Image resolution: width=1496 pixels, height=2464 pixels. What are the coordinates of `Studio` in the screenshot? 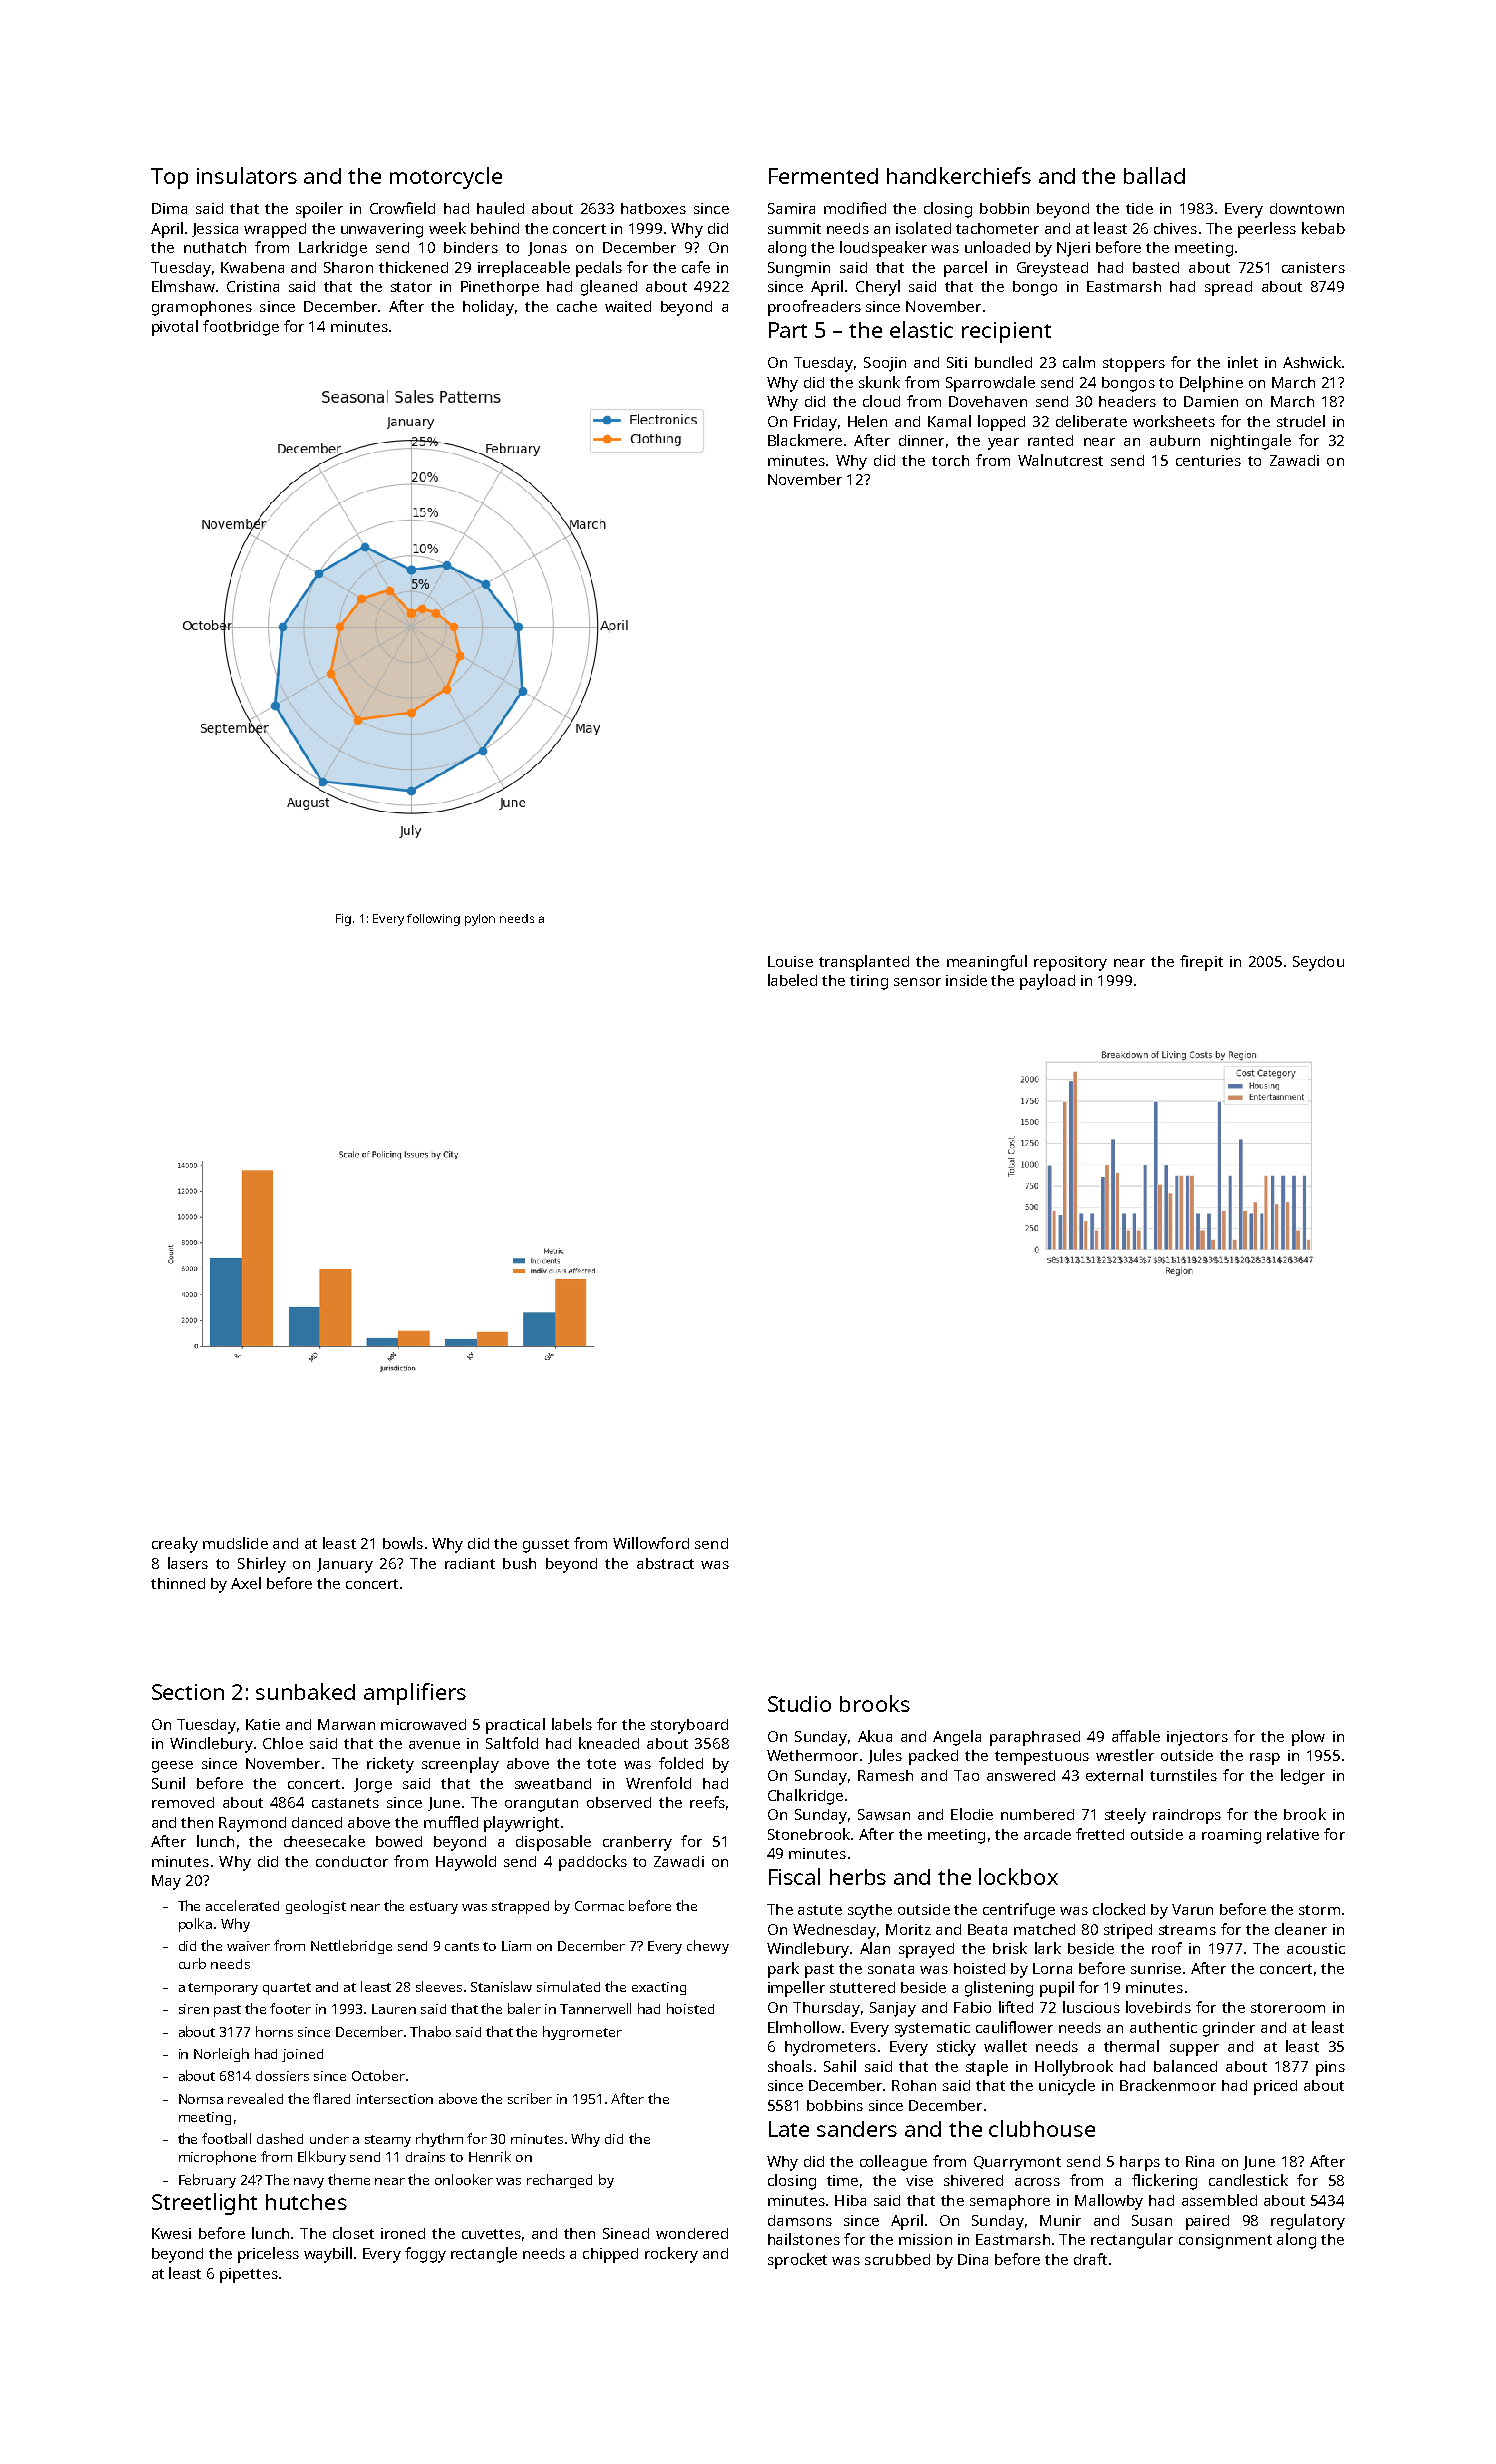 It's located at (799, 1704).
